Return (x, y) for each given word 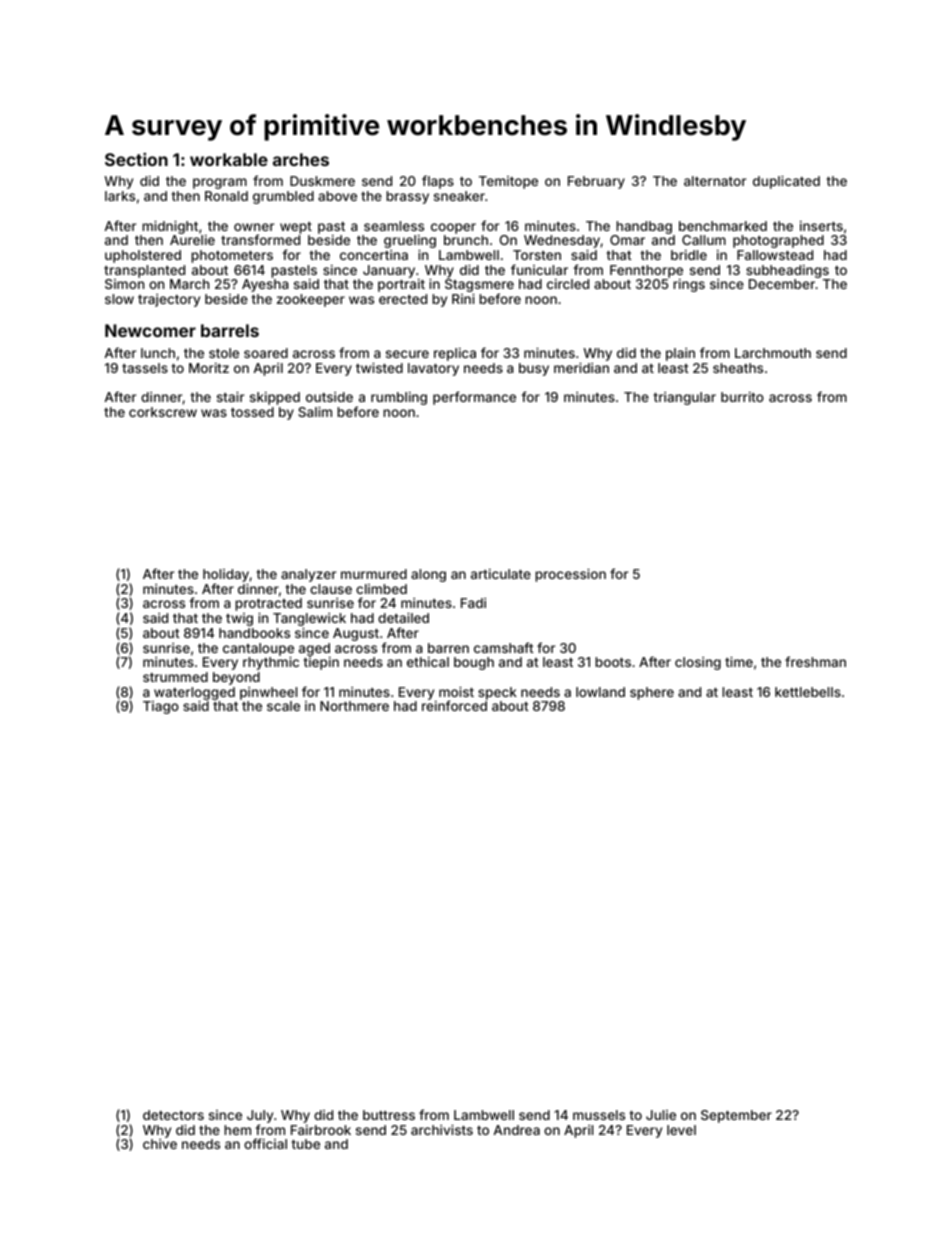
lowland (600, 692)
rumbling (399, 398)
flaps (438, 182)
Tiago (161, 707)
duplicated (786, 182)
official (265, 1143)
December (782, 284)
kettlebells (808, 692)
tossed (252, 412)
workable (229, 159)
